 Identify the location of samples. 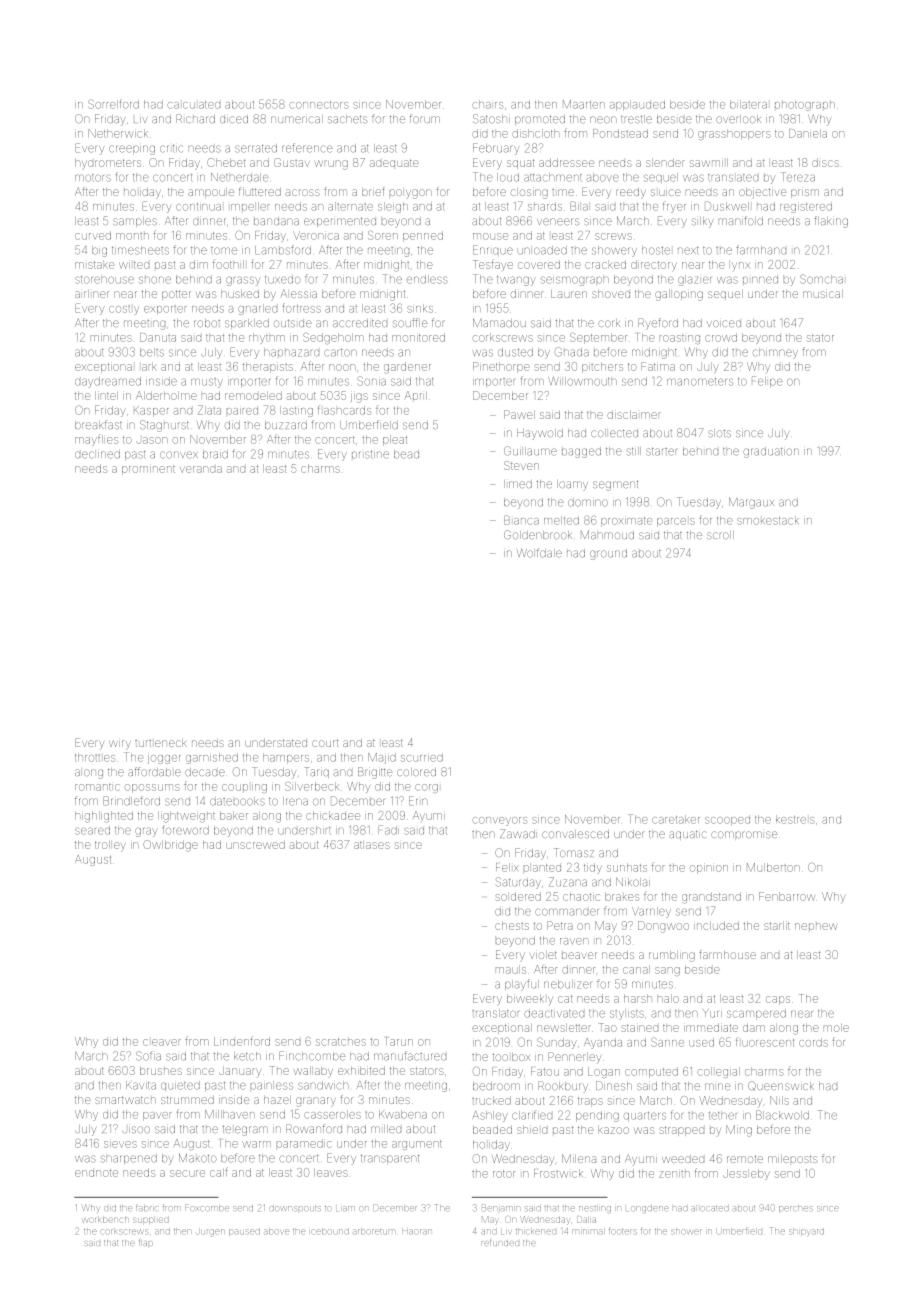
(135, 222).
